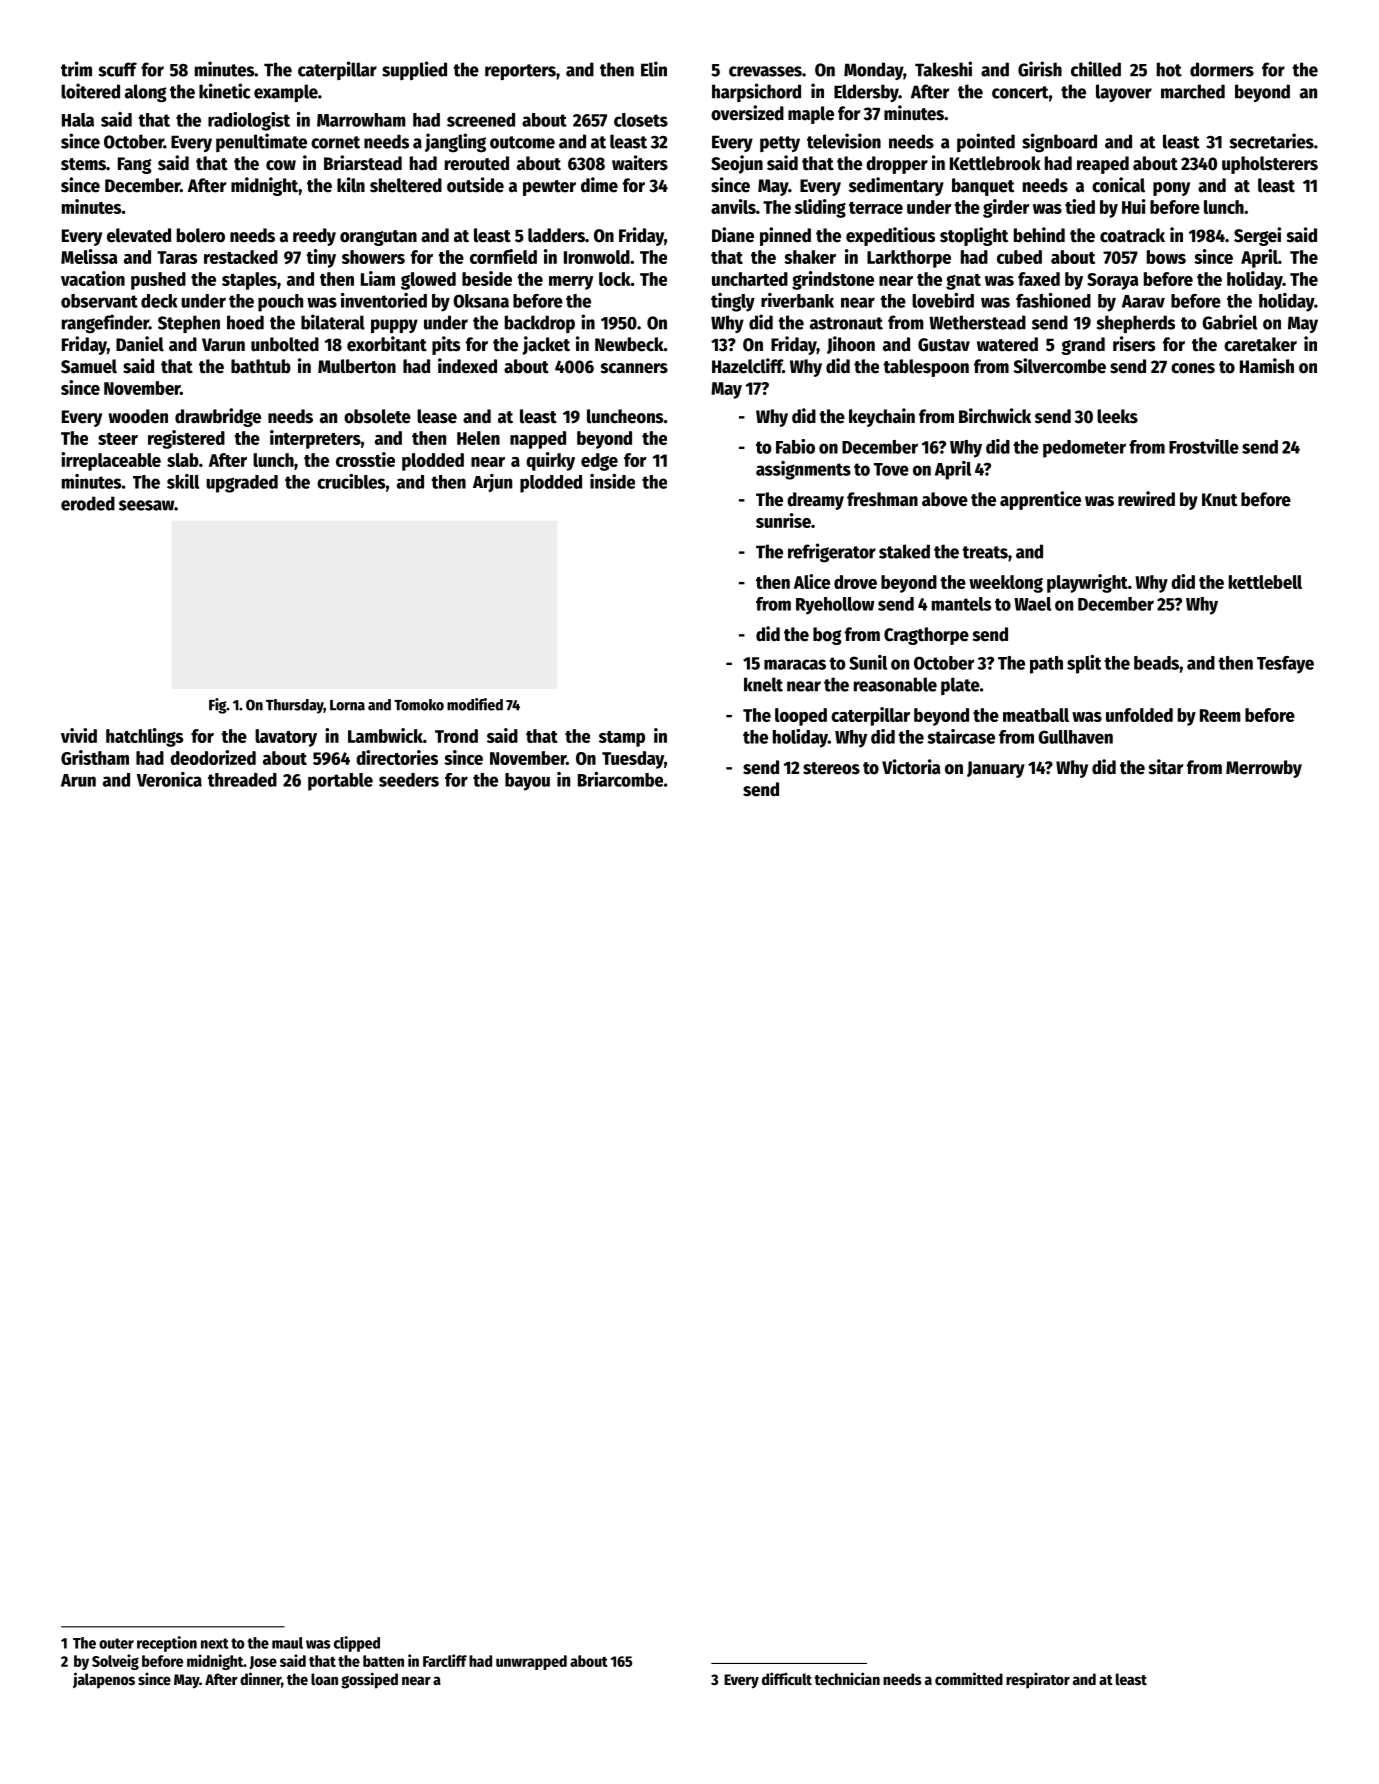 This document has height=1784, width=1379. I want to click on Veronica, so click(169, 779).
